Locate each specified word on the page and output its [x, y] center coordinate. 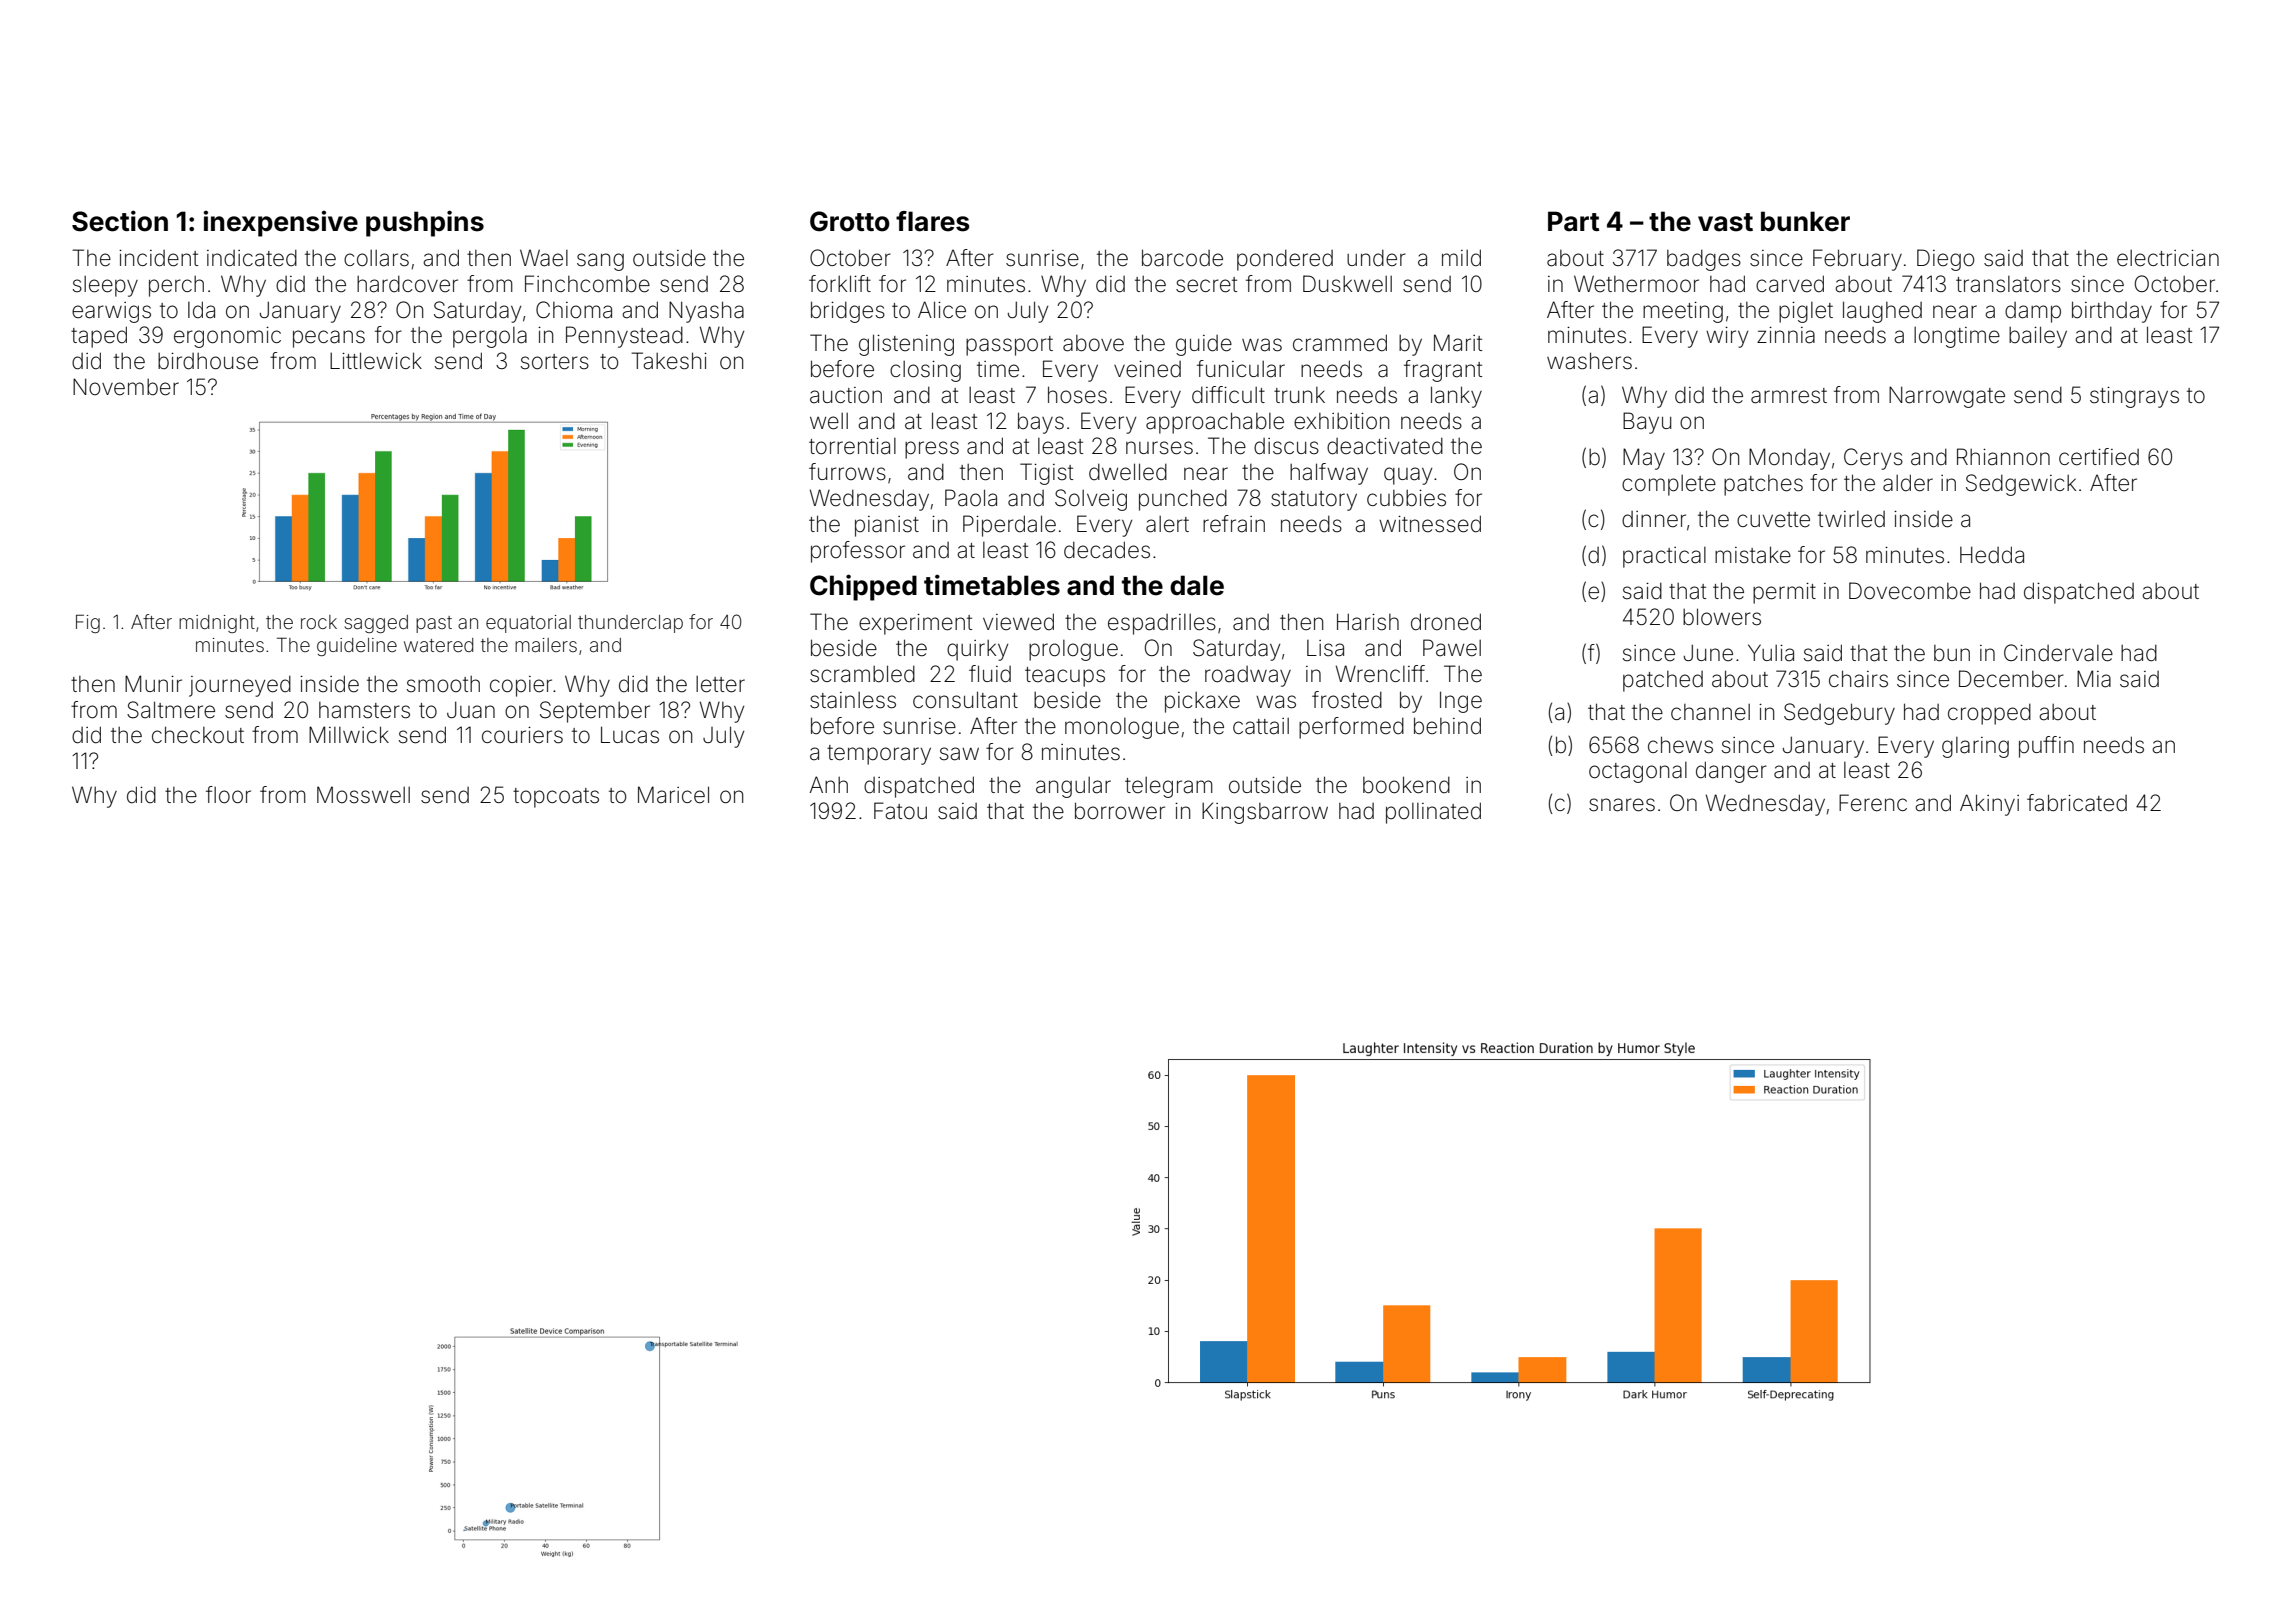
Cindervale [2058, 653]
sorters [555, 362]
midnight [217, 624]
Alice [942, 310]
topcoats [556, 798]
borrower [1120, 811]
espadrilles [1162, 624]
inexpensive [280, 224]
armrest [1789, 396]
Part [1573, 221]
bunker [1805, 221]
